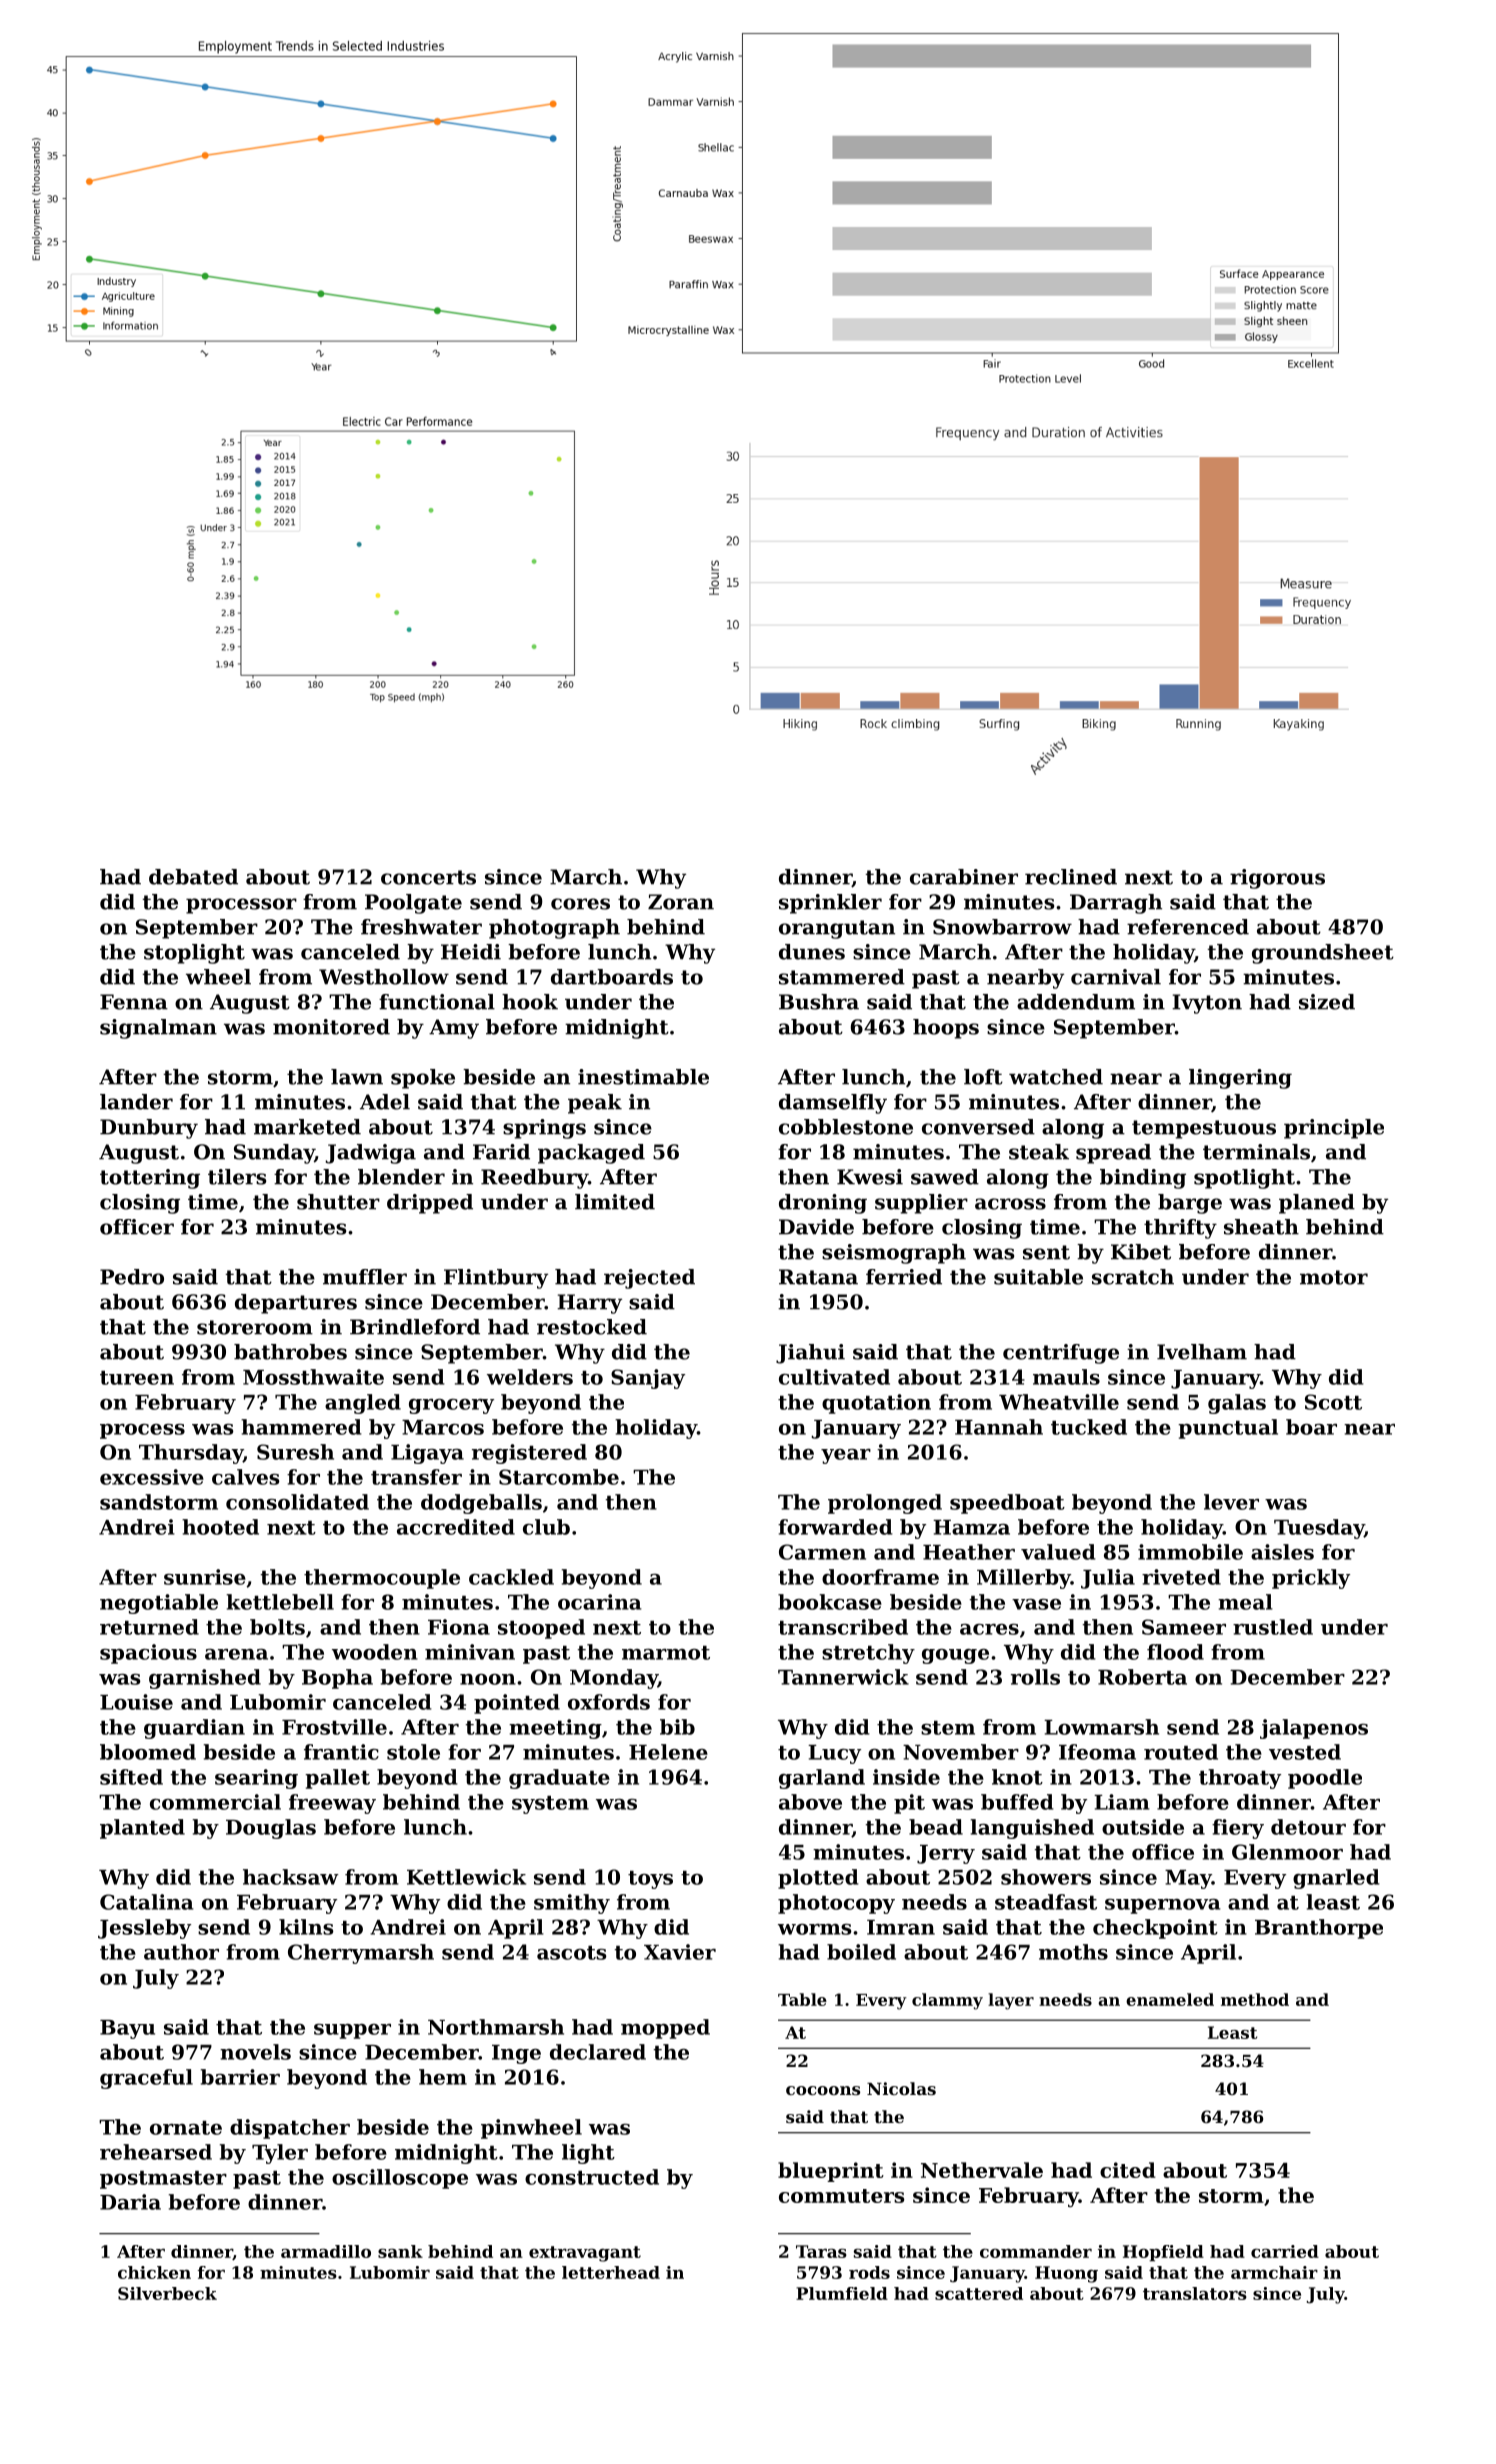  I want to click on ornate, so click(186, 2128).
